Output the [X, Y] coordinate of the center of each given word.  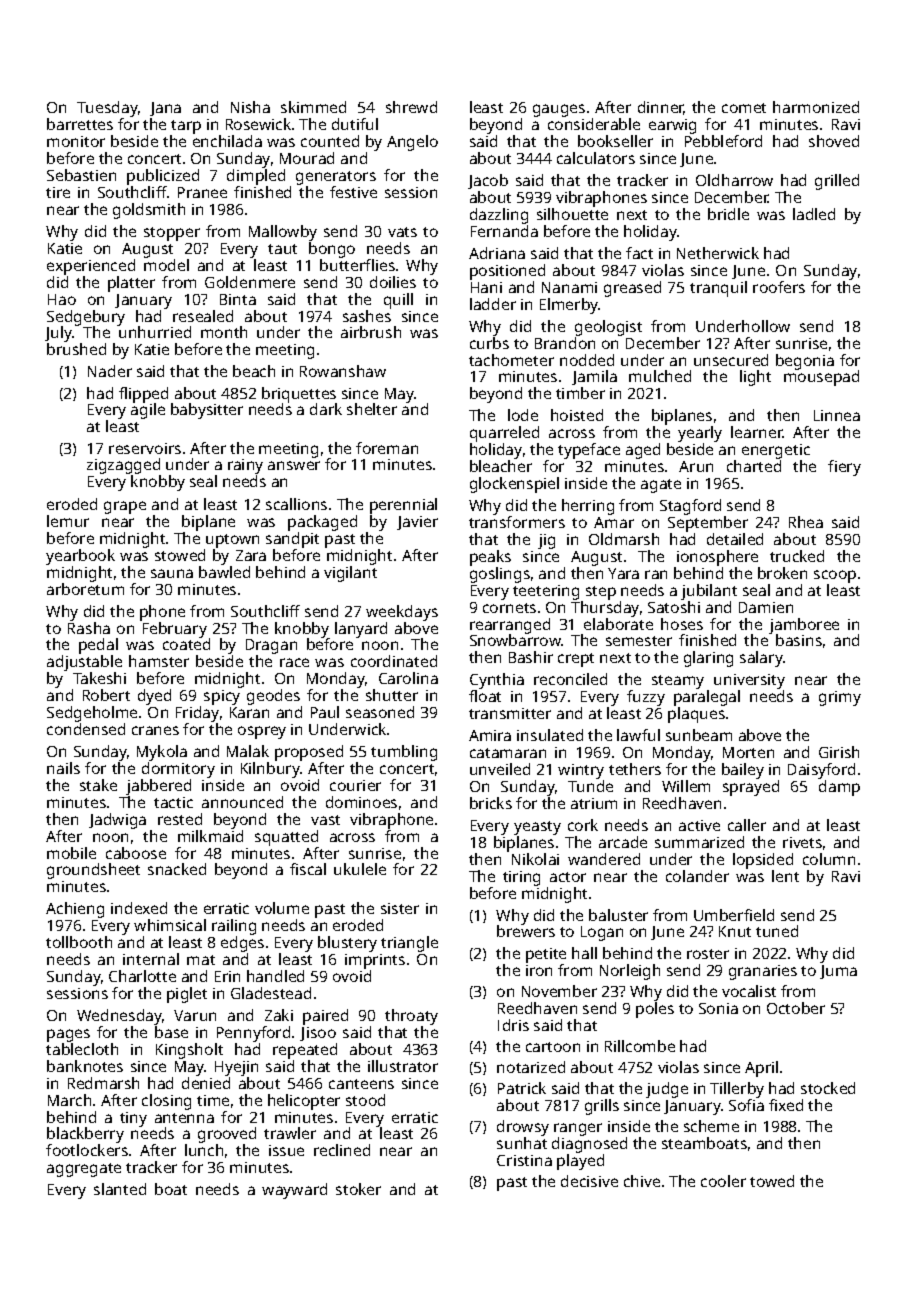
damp [839, 788]
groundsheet [93, 871]
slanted [120, 1189]
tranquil [718, 289]
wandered [604, 859]
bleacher [501, 466]
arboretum [85, 589]
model [166, 265]
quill [398, 301]
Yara [623, 573]
